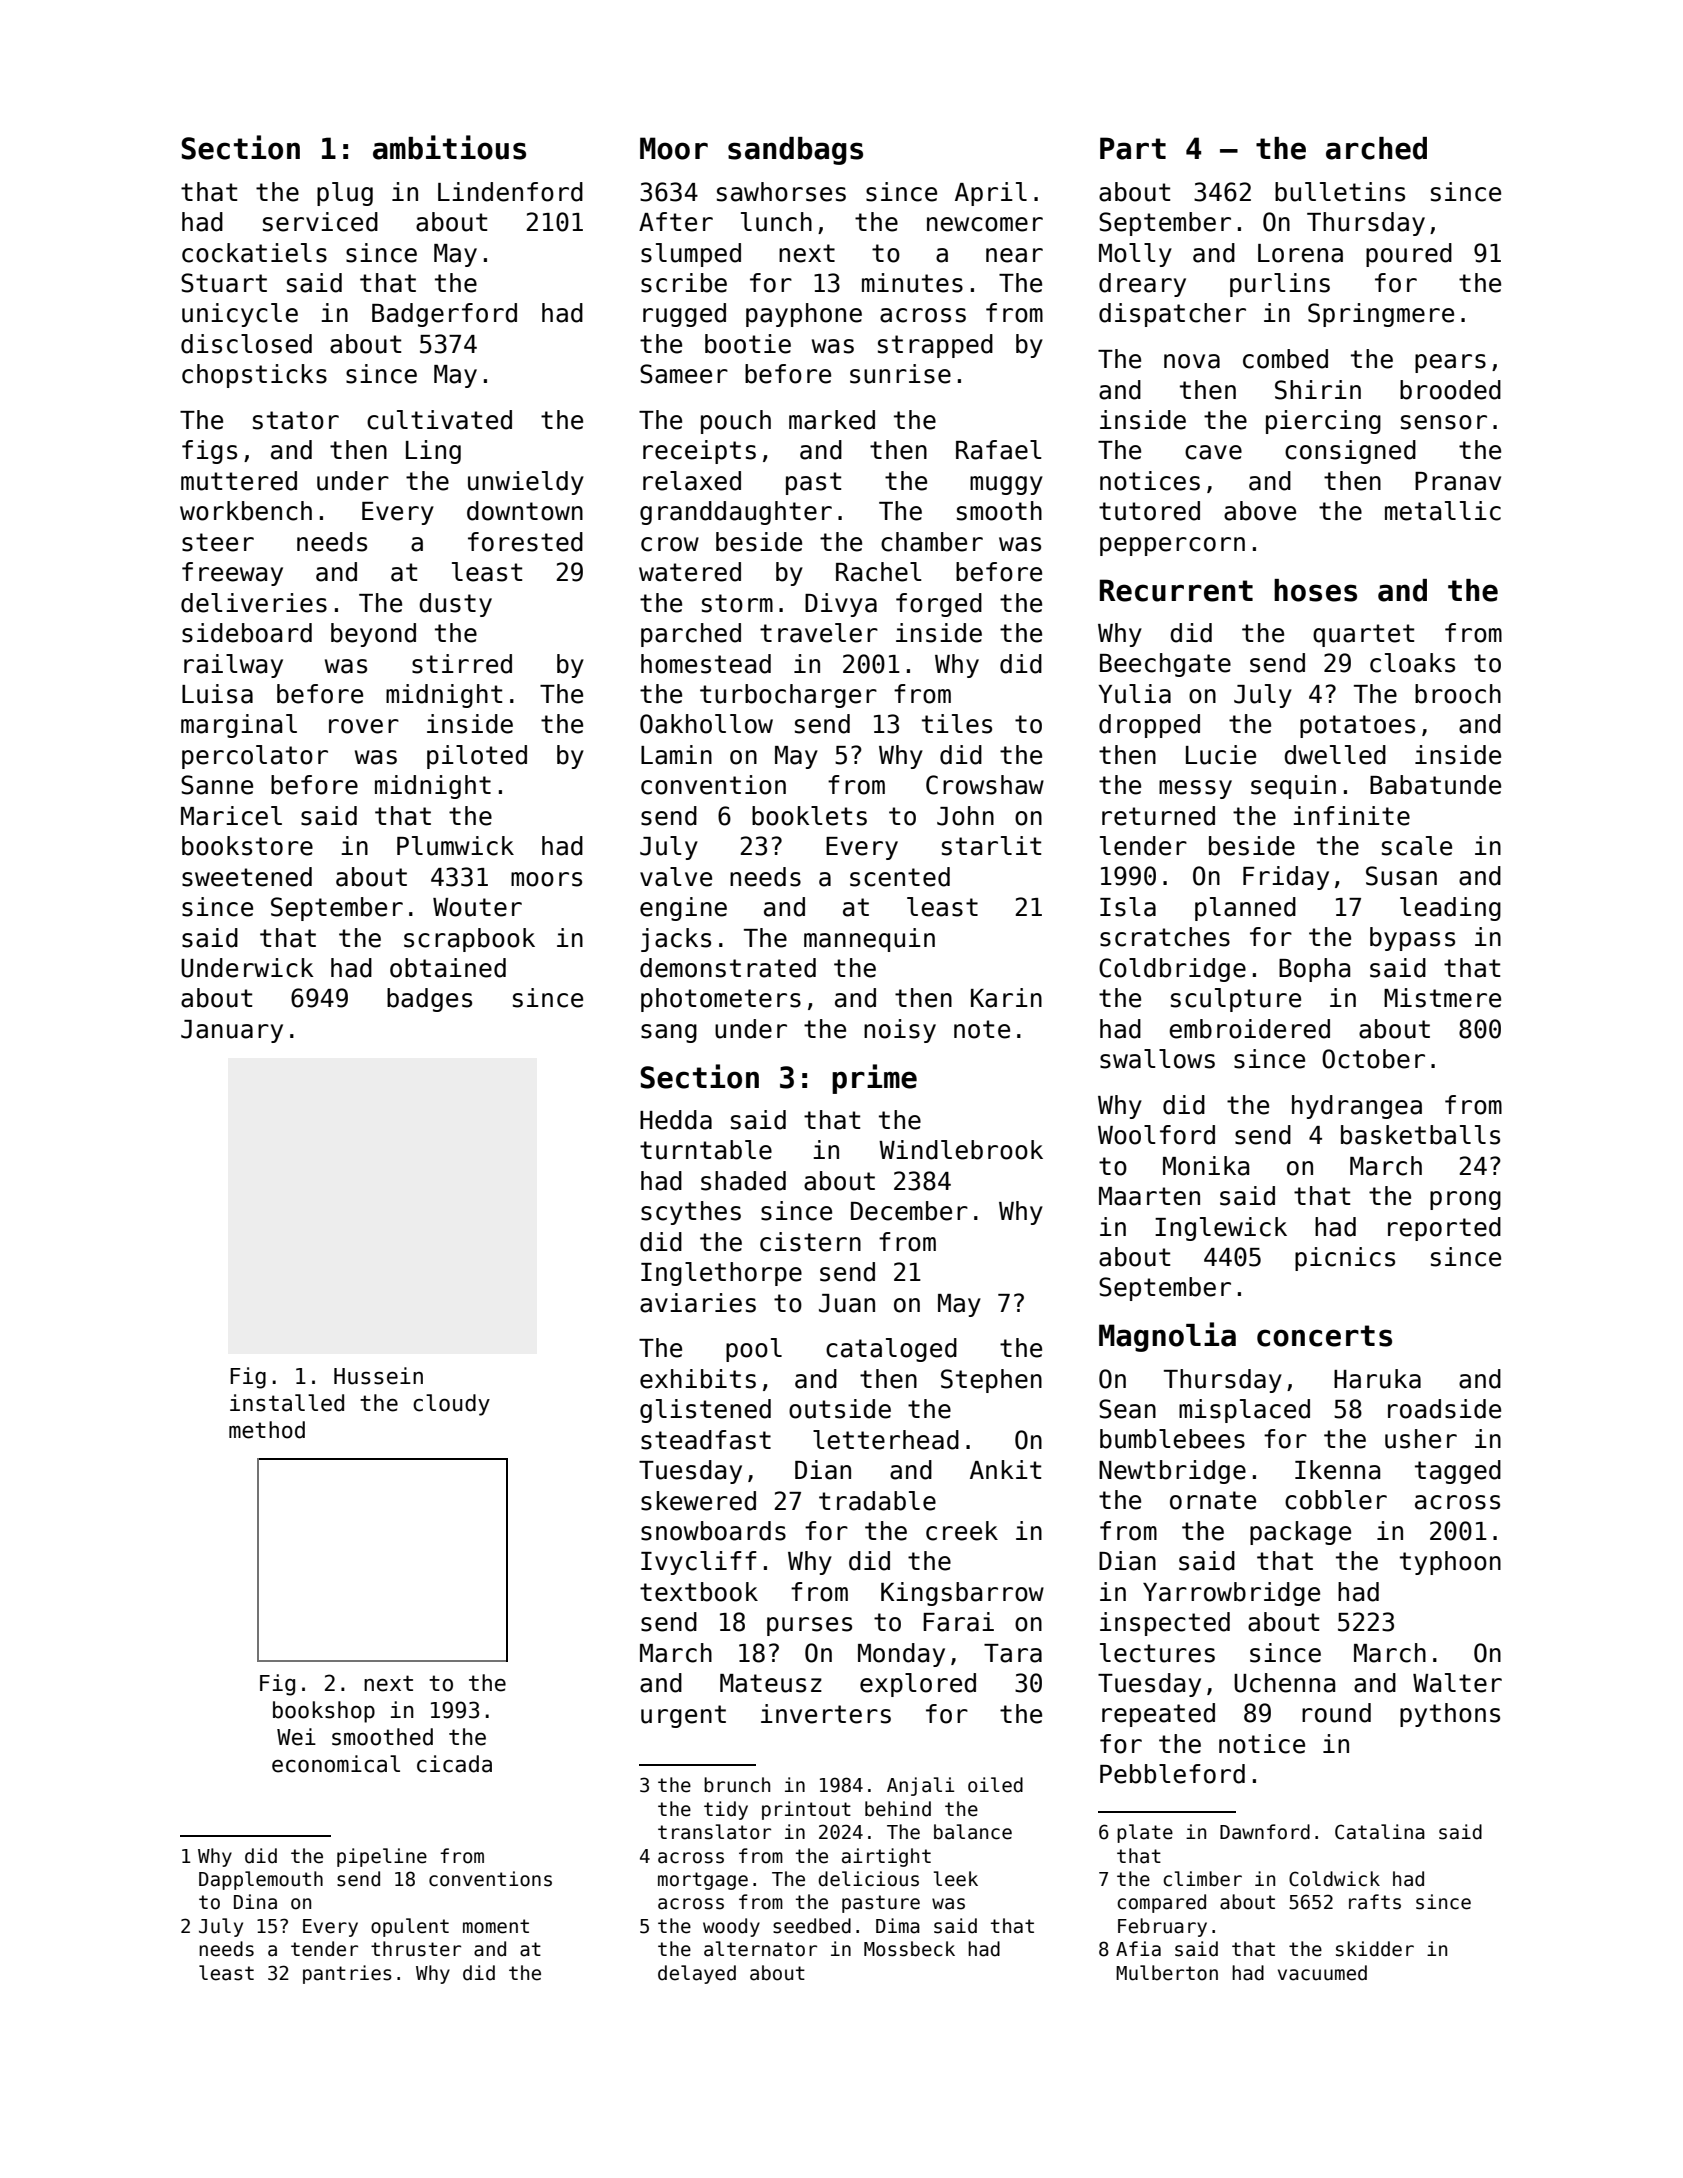 This screenshot has width=1683, height=2178. Describe the element at coordinates (449, 147) in the screenshot. I see `ambitious` at that location.
